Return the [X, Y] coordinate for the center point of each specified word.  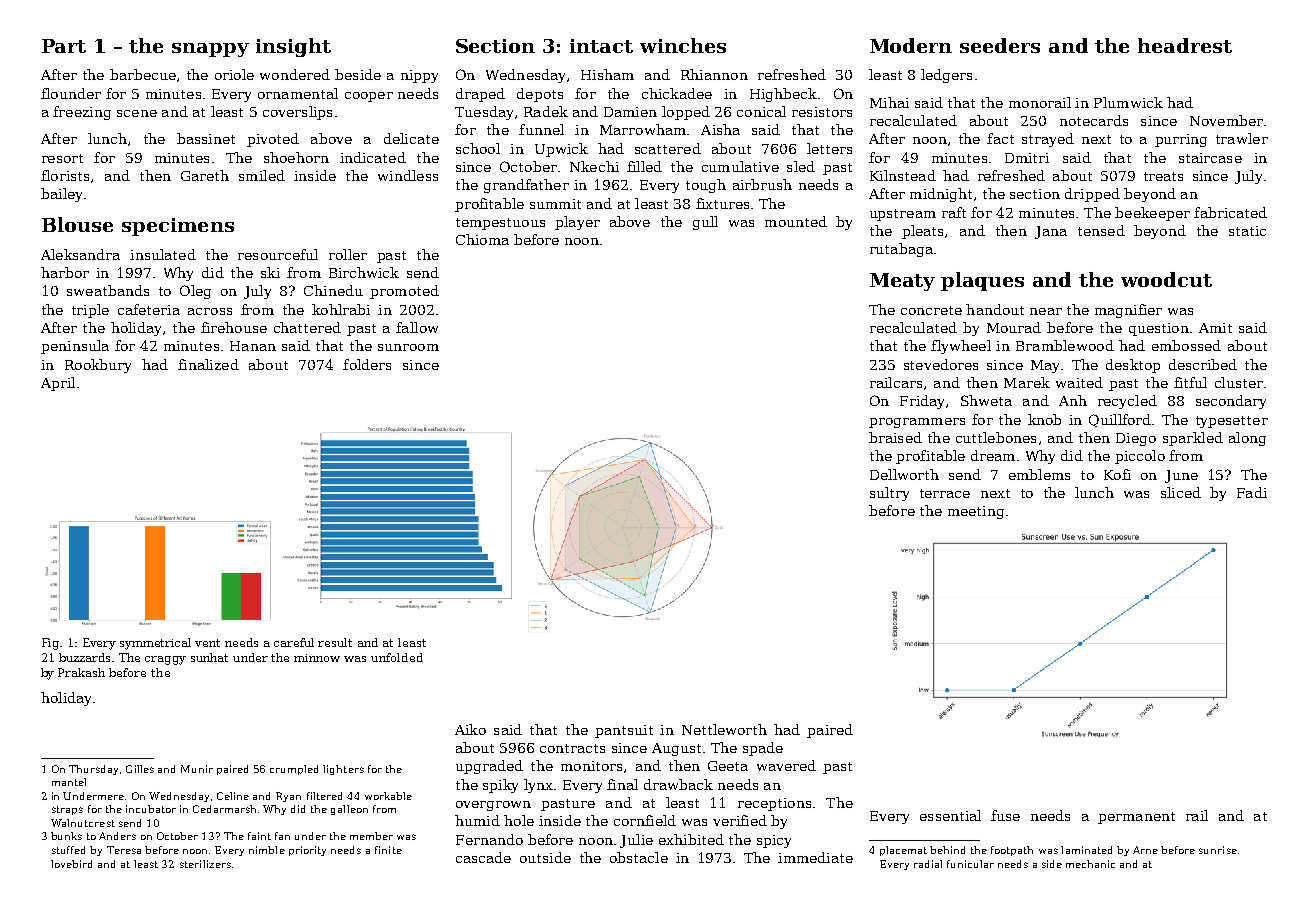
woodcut [1166, 279]
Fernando [489, 839]
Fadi [1252, 492]
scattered [668, 148]
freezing [82, 113]
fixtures [722, 203]
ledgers [946, 76]
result [335, 642]
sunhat [209, 657]
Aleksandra [80, 254]
